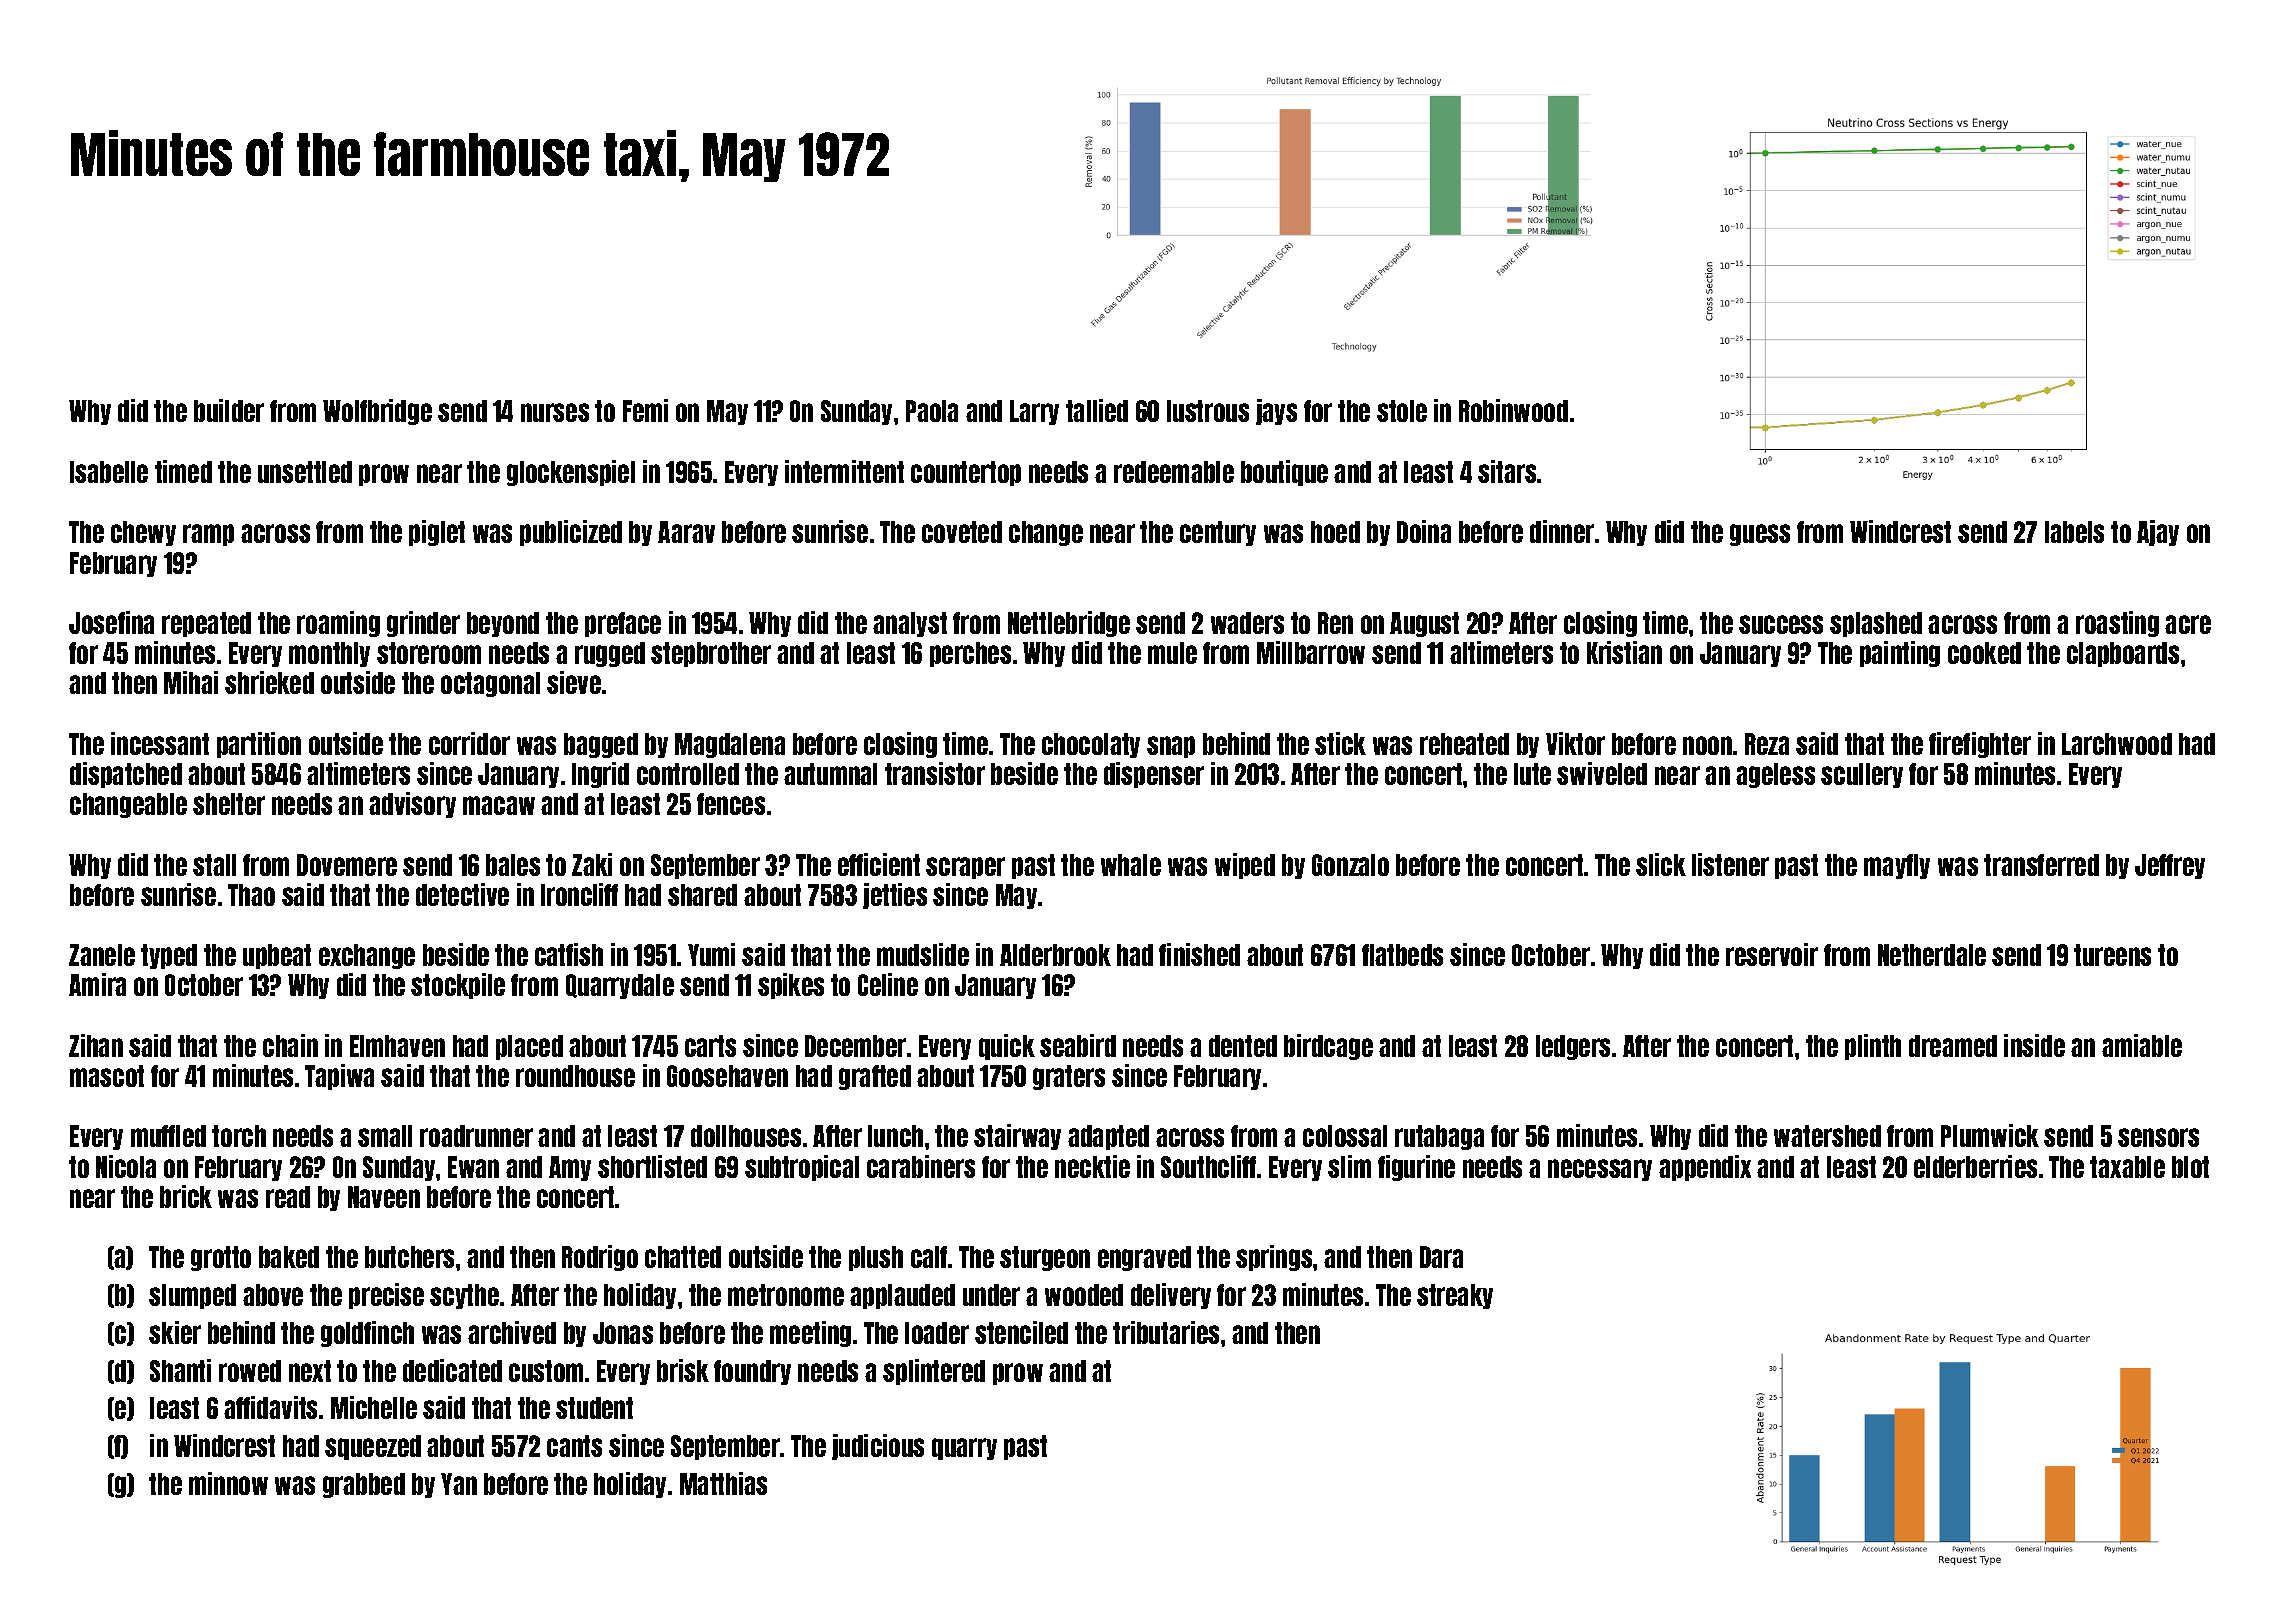 This screenshot has width=2292, height=1620. I want to click on Wolfbridge, so click(377, 412).
